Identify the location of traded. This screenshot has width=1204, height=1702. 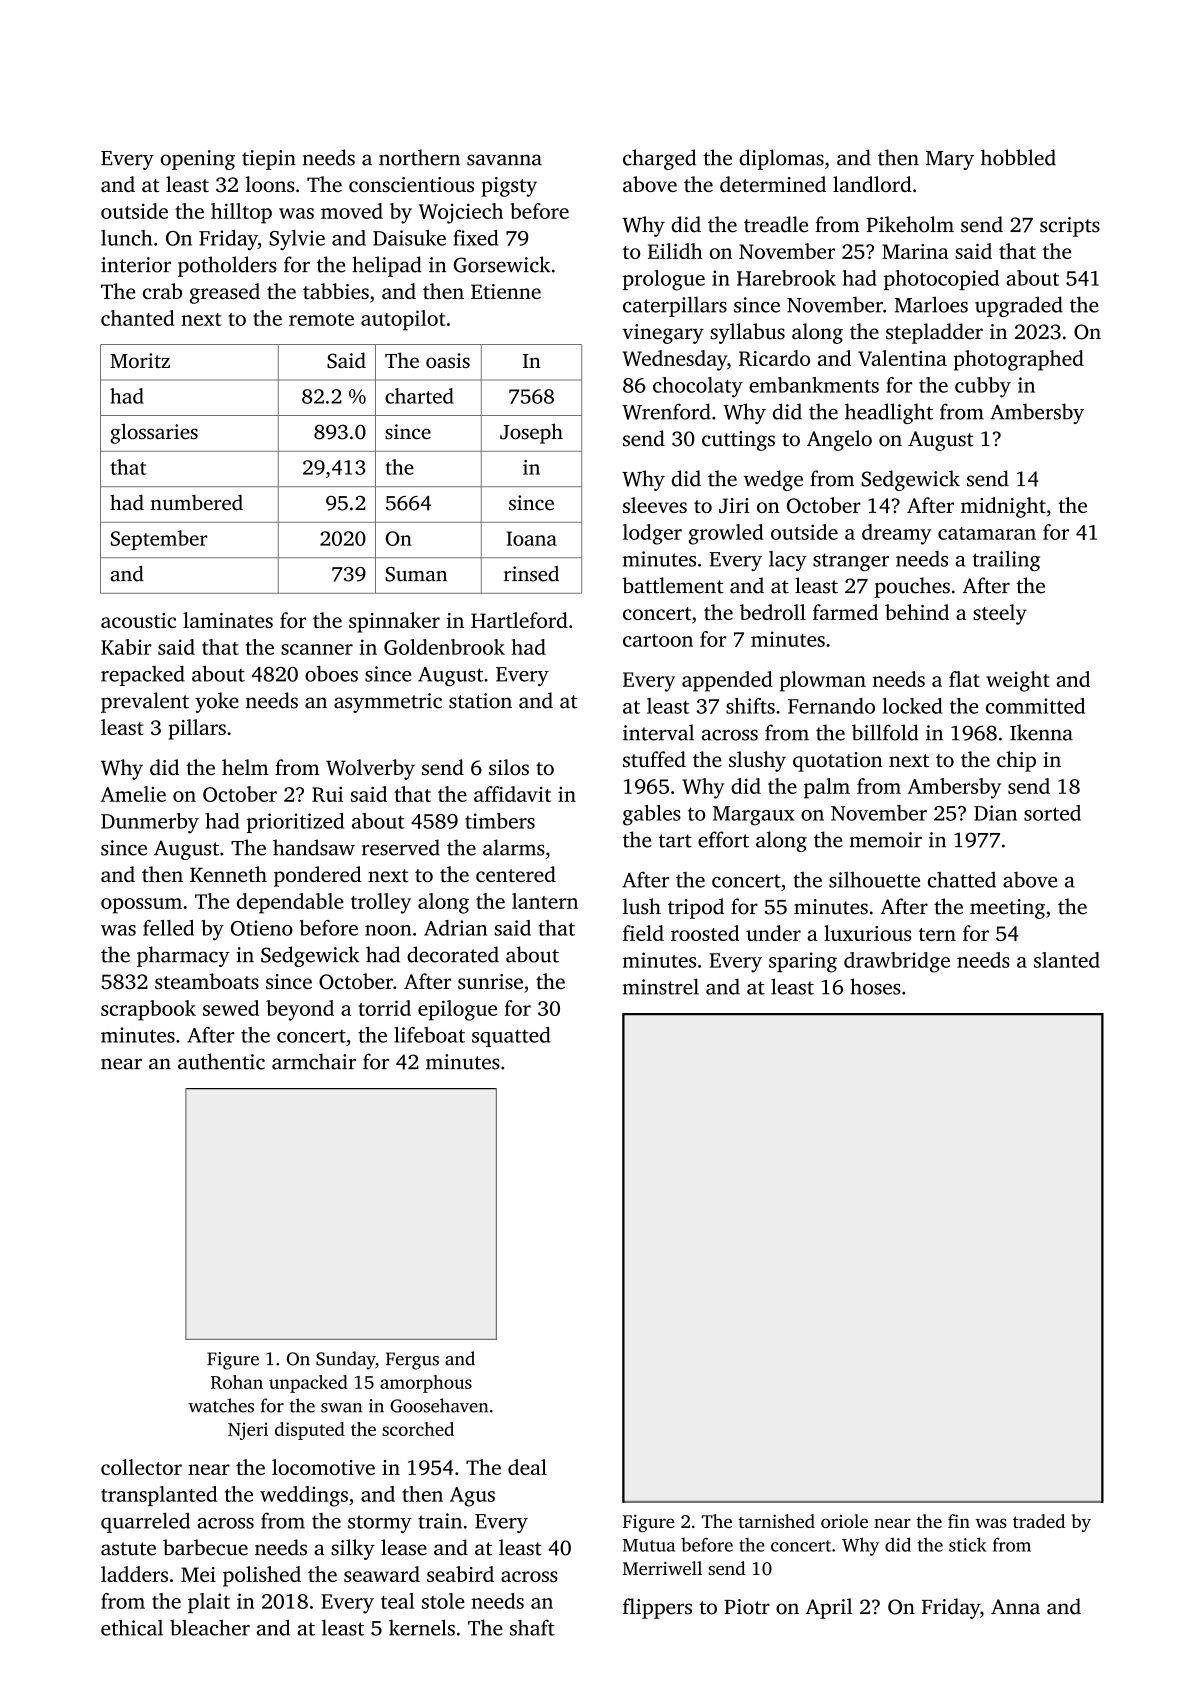
(1039, 1521).
